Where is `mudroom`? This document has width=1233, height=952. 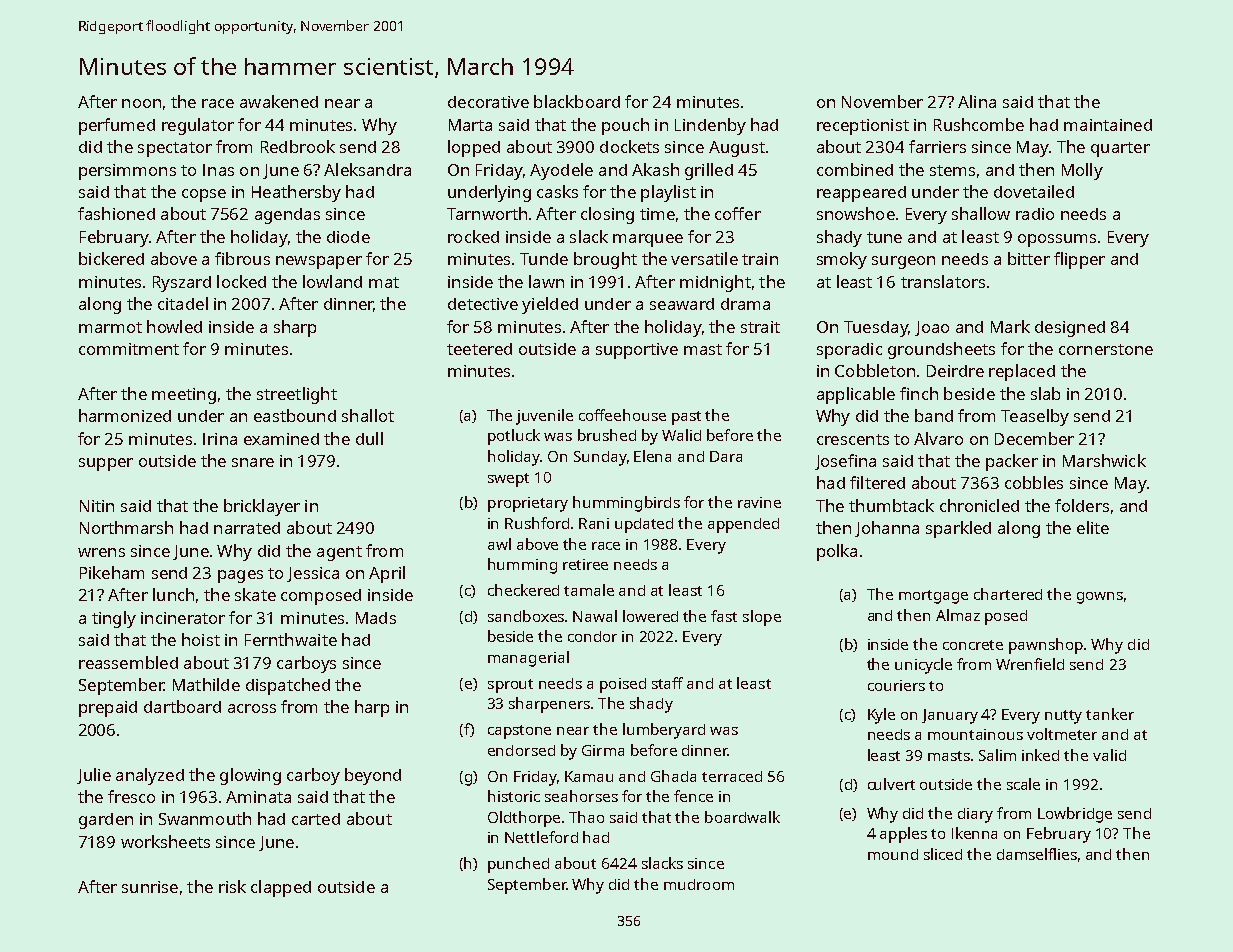
mudroom is located at coordinates (699, 884).
